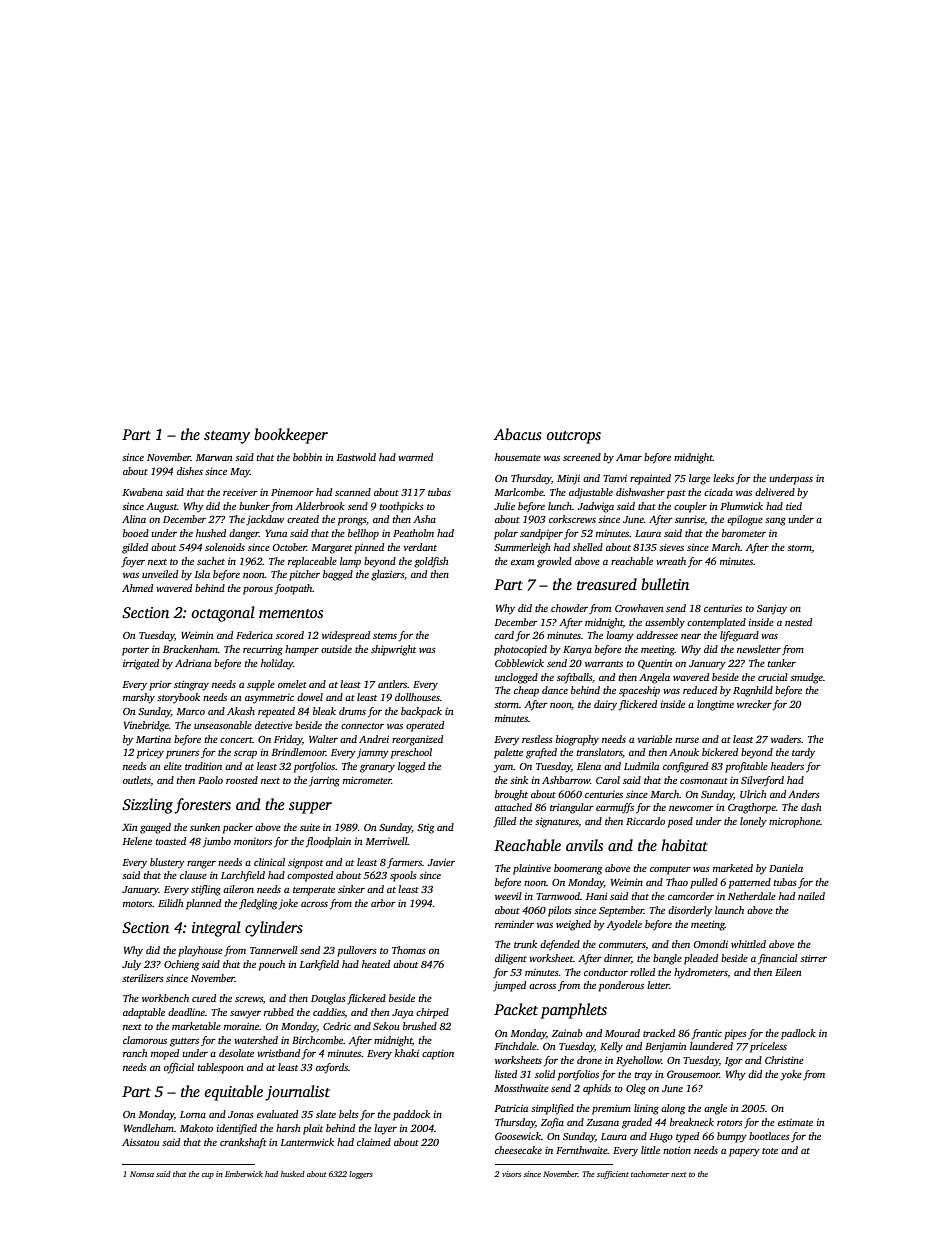  I want to click on sunrise, so click(690, 519).
